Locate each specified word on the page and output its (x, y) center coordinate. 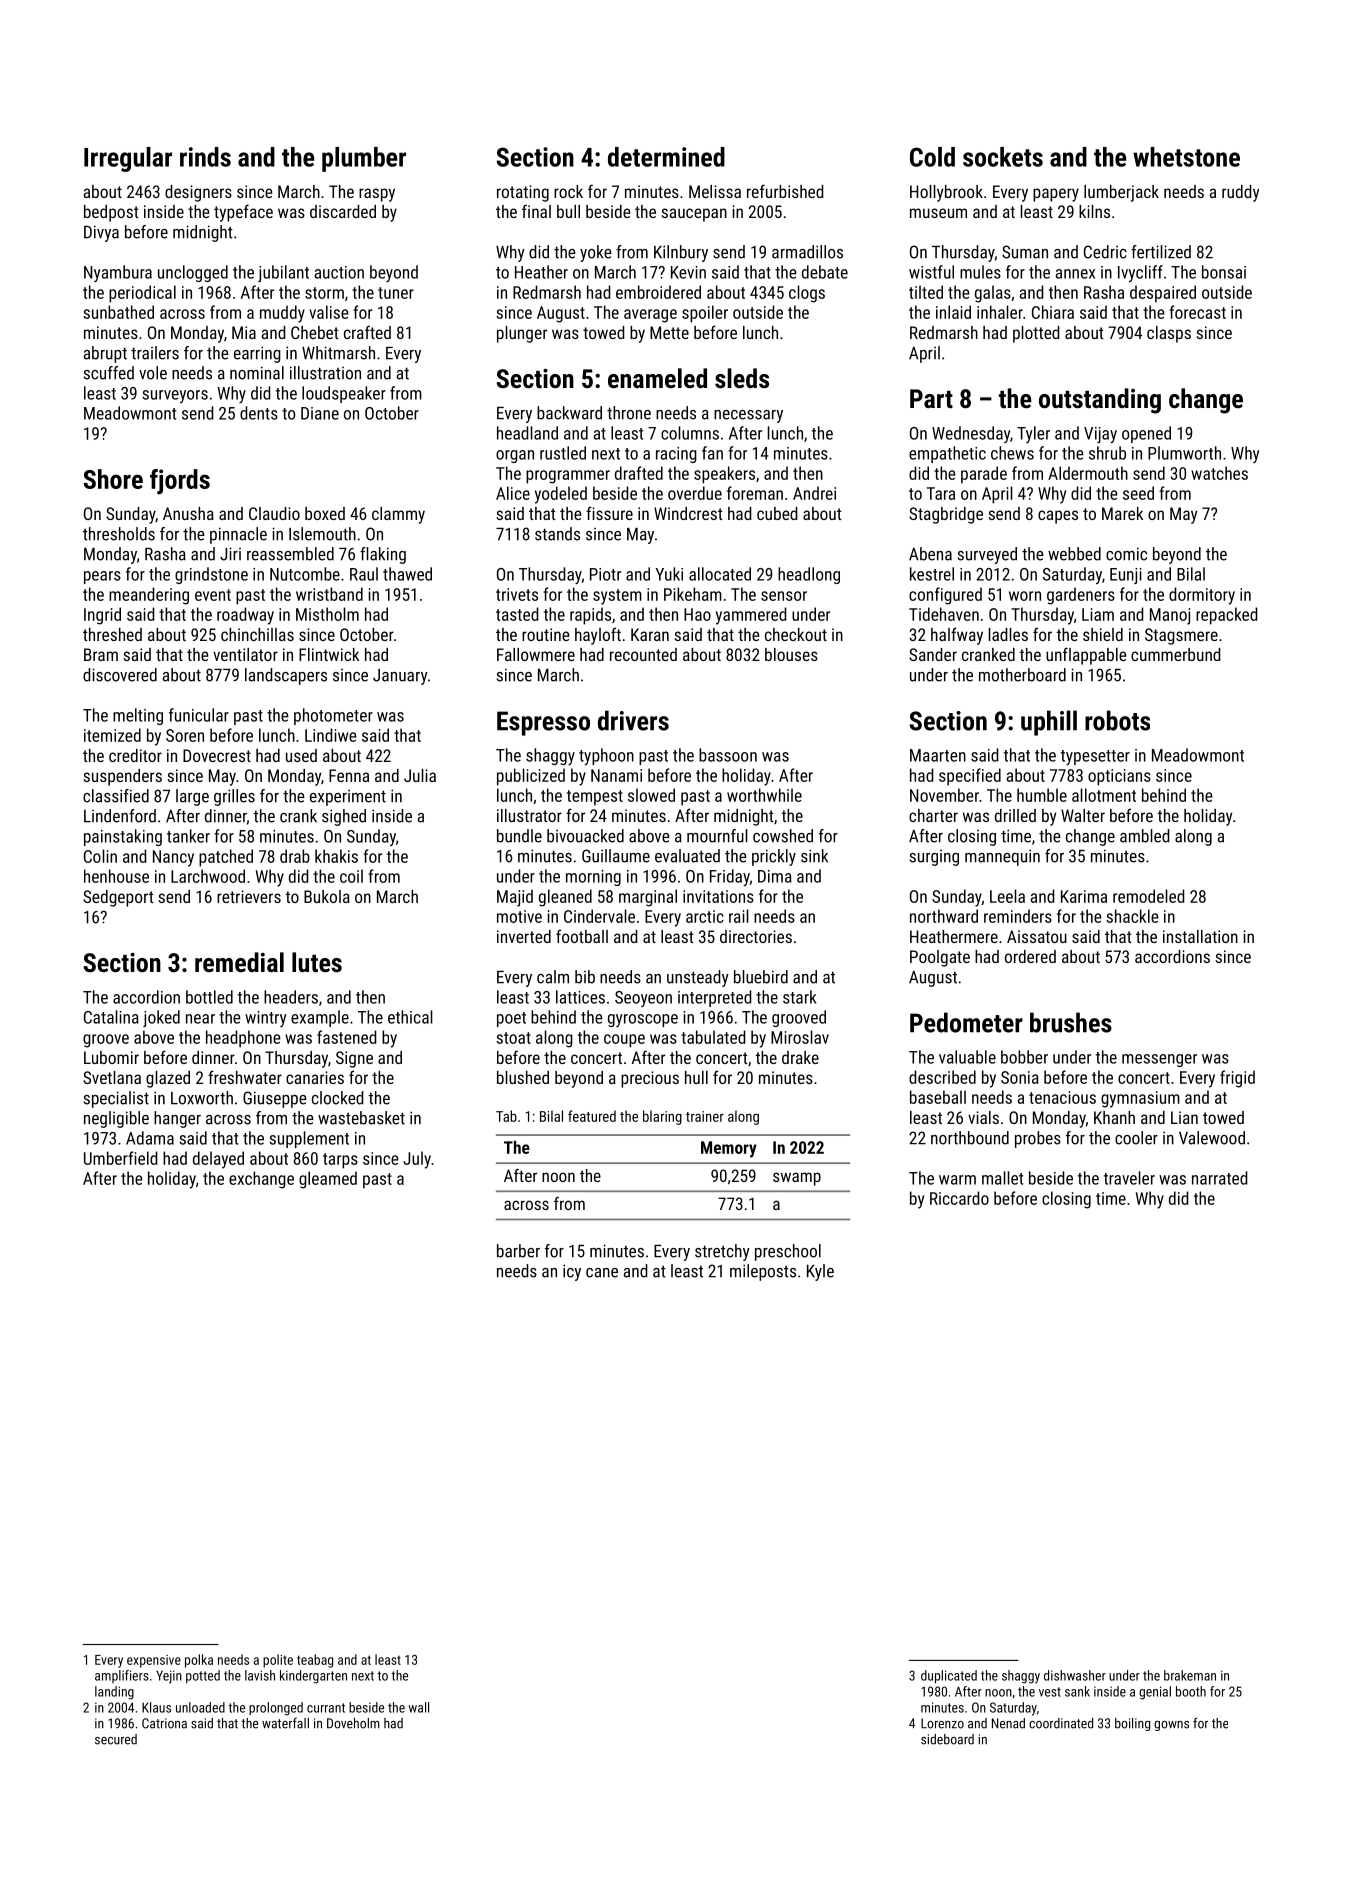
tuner (396, 293)
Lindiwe (331, 735)
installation (1200, 936)
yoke (596, 253)
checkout (796, 634)
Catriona (164, 1723)
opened (1146, 434)
